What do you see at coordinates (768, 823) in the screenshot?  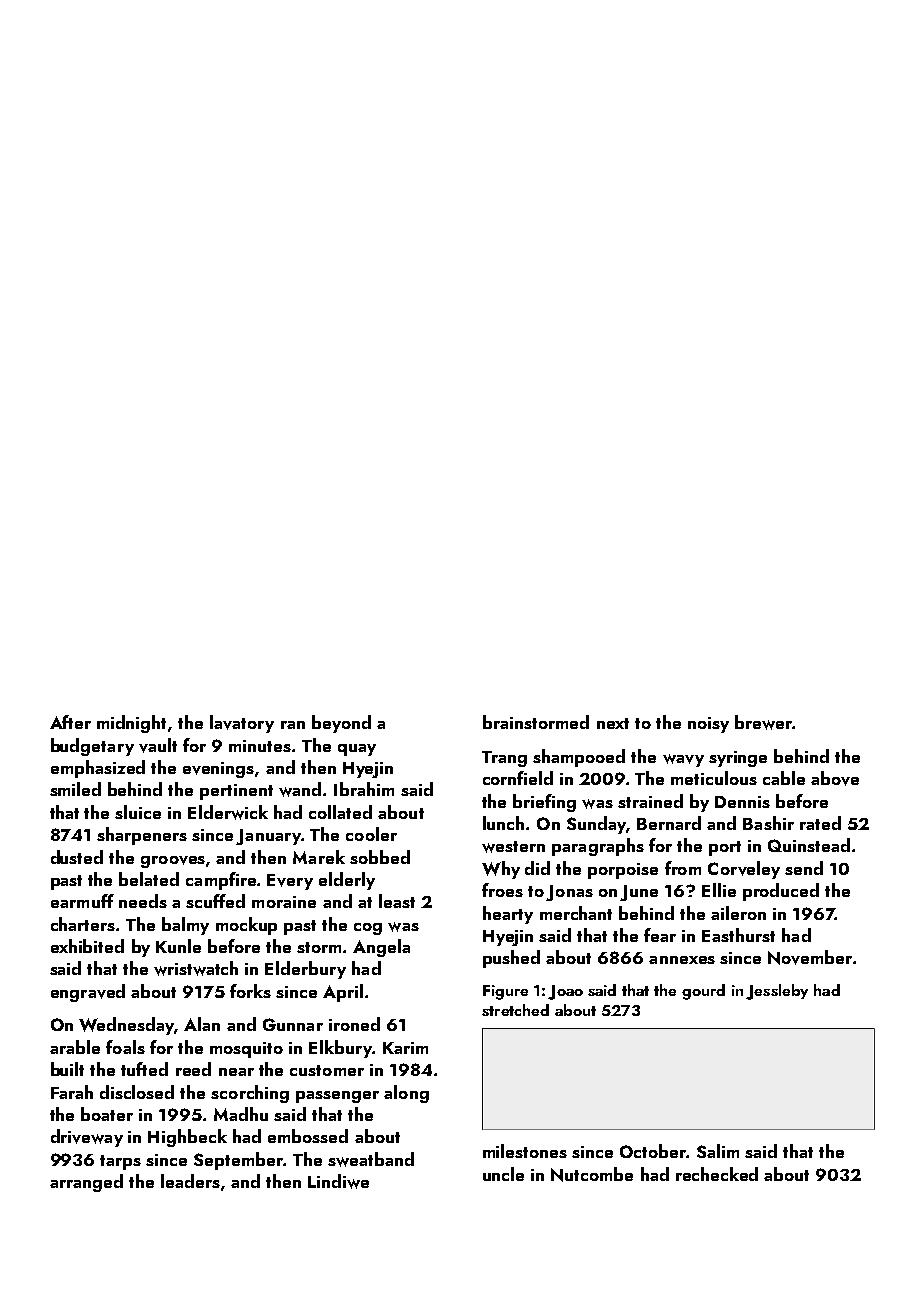 I see `Bashir` at bounding box center [768, 823].
